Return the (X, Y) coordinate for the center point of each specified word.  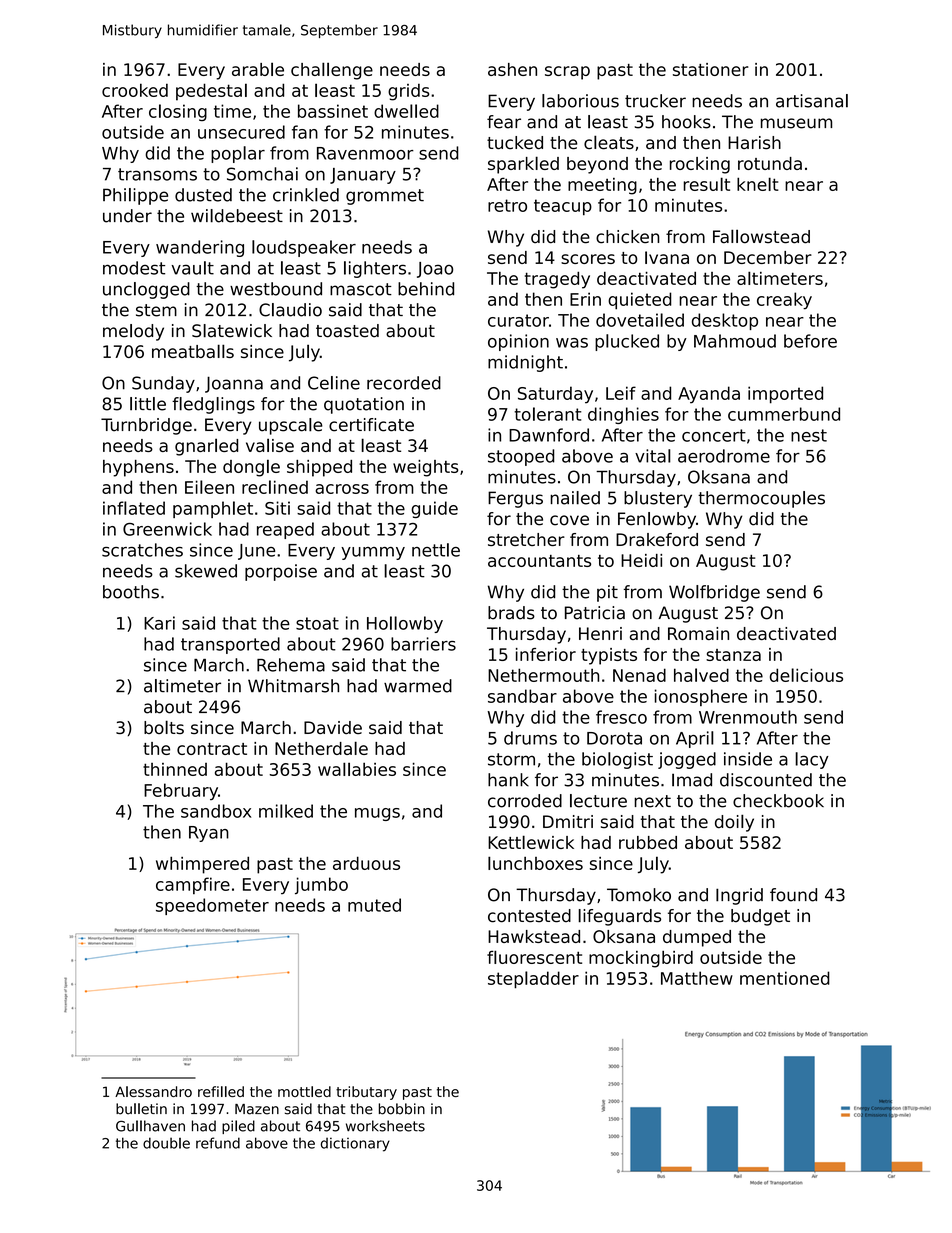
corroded (525, 801)
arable (258, 69)
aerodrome (724, 456)
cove (569, 520)
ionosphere (701, 697)
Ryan (209, 834)
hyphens (138, 468)
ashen (512, 69)
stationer (711, 69)
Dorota (614, 738)
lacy (812, 760)
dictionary (355, 1144)
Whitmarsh (293, 686)
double (166, 1143)
